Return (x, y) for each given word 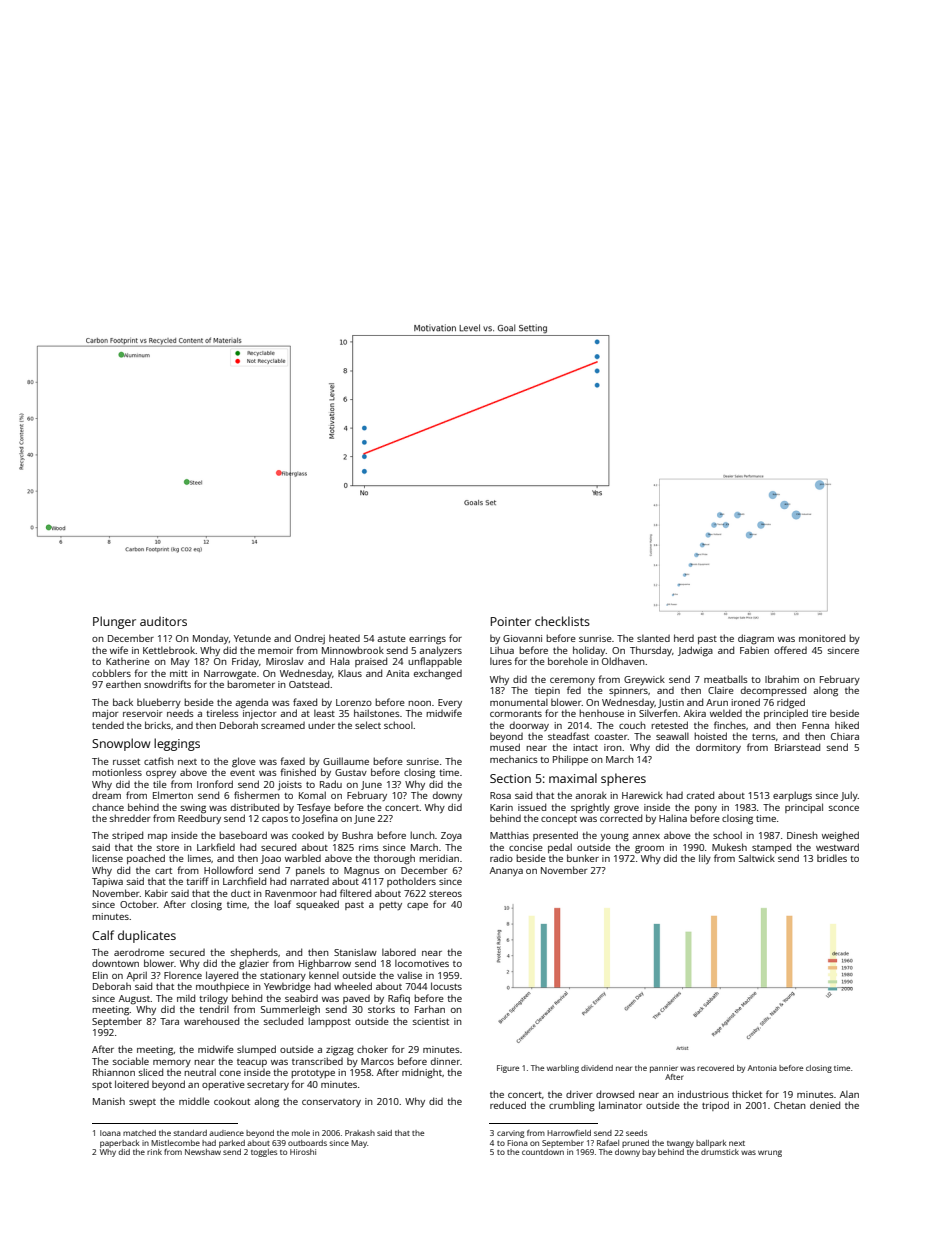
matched (139, 1133)
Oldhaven (623, 661)
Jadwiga (695, 651)
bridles (832, 858)
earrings (427, 640)
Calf (103, 935)
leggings (177, 744)
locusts (446, 986)
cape (417, 906)
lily (705, 859)
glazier (254, 965)
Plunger (114, 622)
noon (419, 703)
